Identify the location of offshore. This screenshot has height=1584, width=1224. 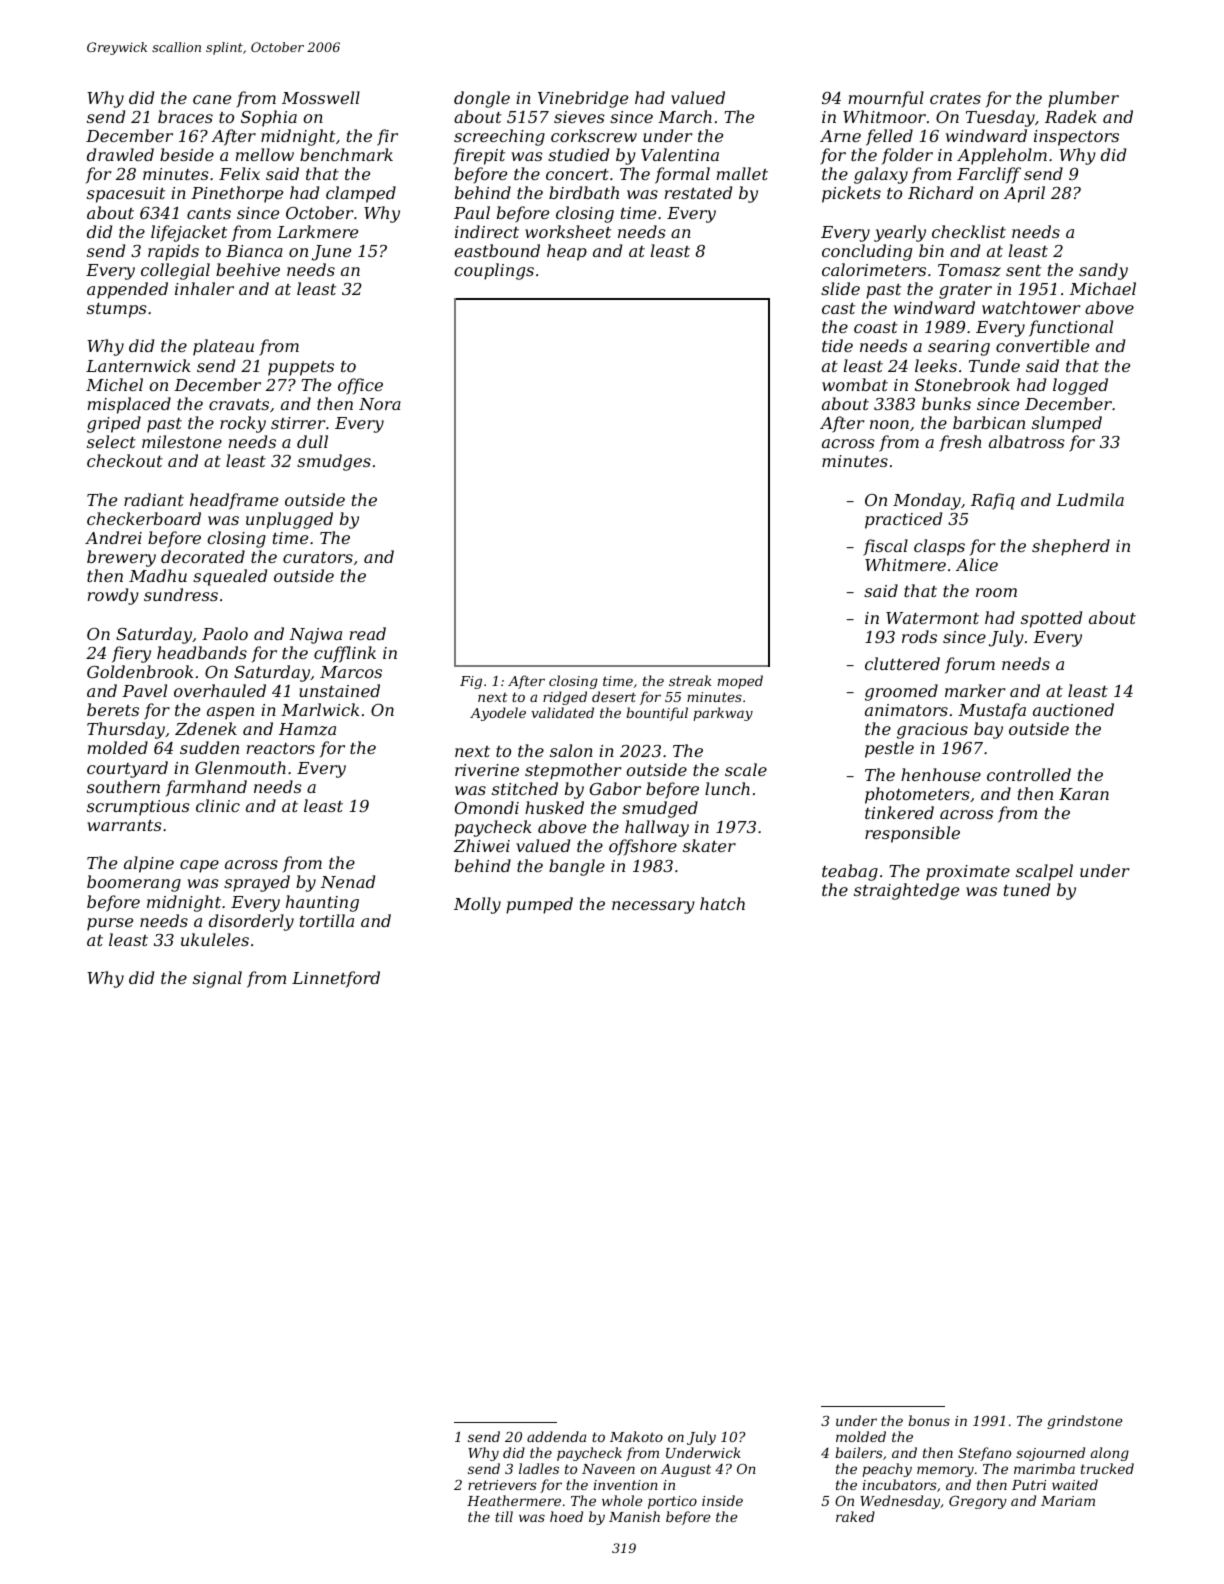
(643, 847).
